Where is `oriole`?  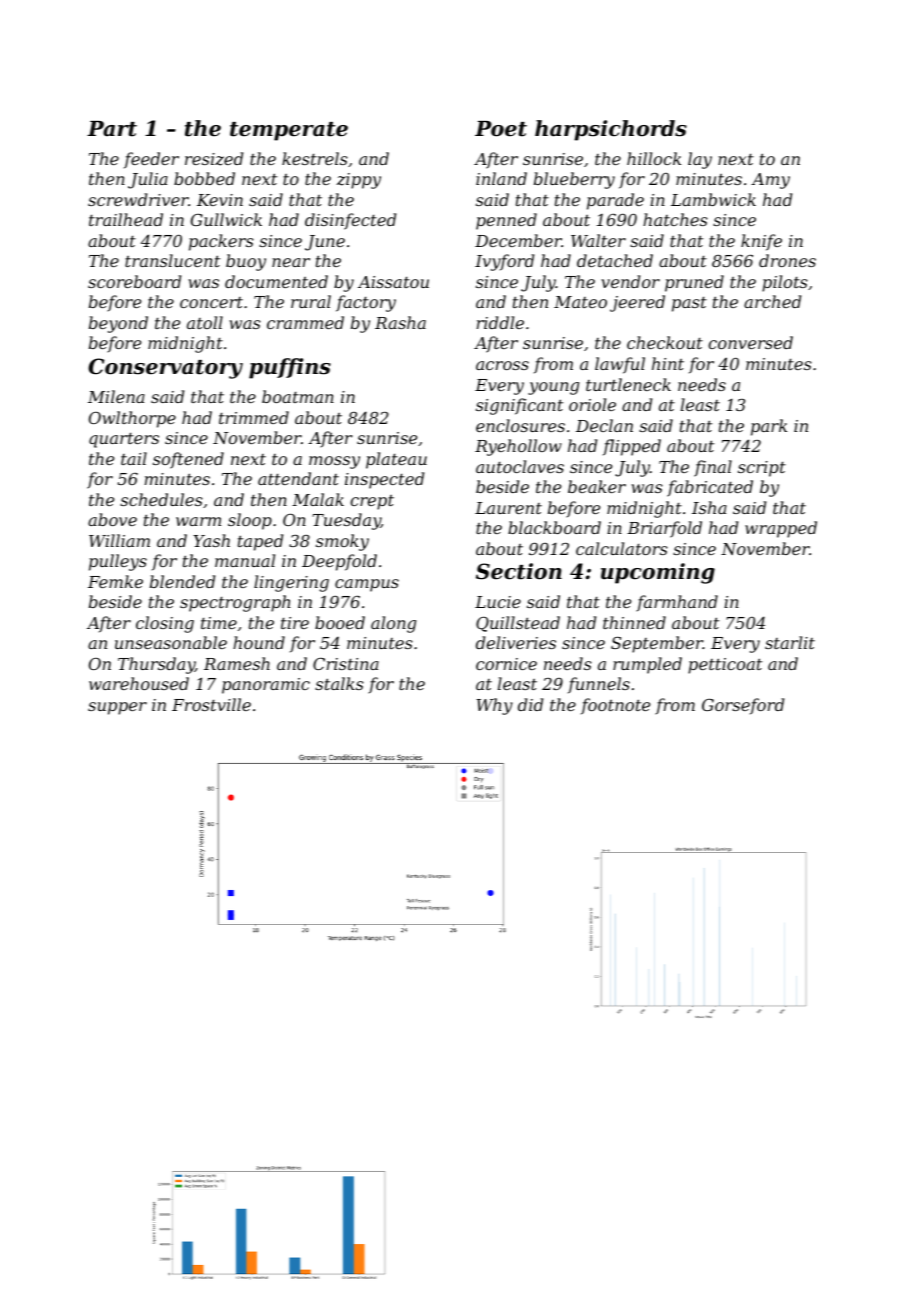
oriole is located at coordinates (592, 404).
